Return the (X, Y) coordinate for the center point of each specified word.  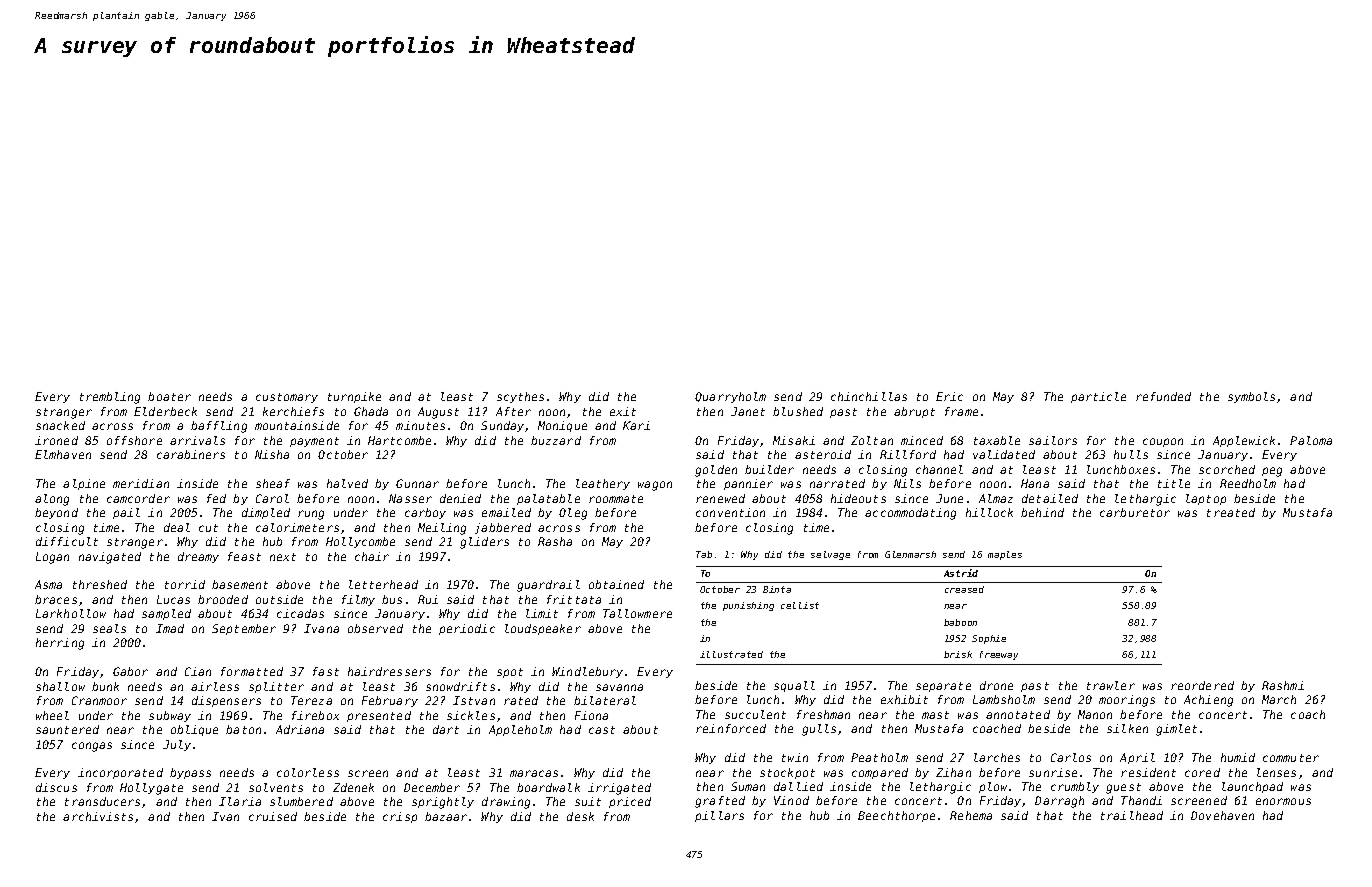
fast (326, 671)
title (1174, 483)
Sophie (989, 639)
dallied (798, 786)
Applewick (1244, 441)
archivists (98, 816)
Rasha (555, 541)
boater (169, 396)
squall (794, 686)
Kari (636, 425)
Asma (48, 584)
